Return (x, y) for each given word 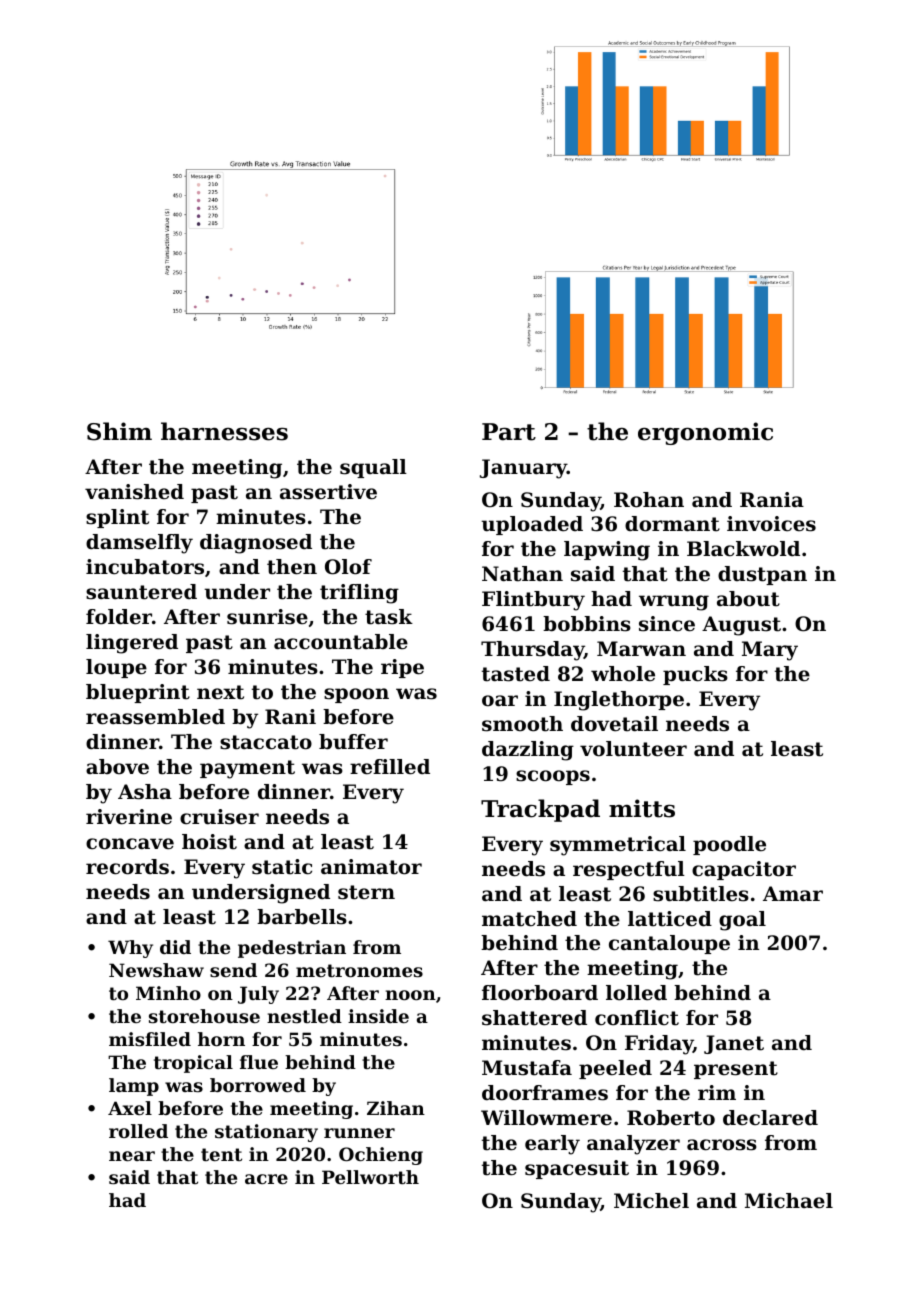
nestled (304, 1016)
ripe (402, 668)
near (132, 1156)
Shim (119, 431)
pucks (695, 675)
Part (509, 432)
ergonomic (705, 433)
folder (119, 617)
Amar (793, 894)
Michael (789, 1200)
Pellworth (370, 1177)
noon (410, 995)
